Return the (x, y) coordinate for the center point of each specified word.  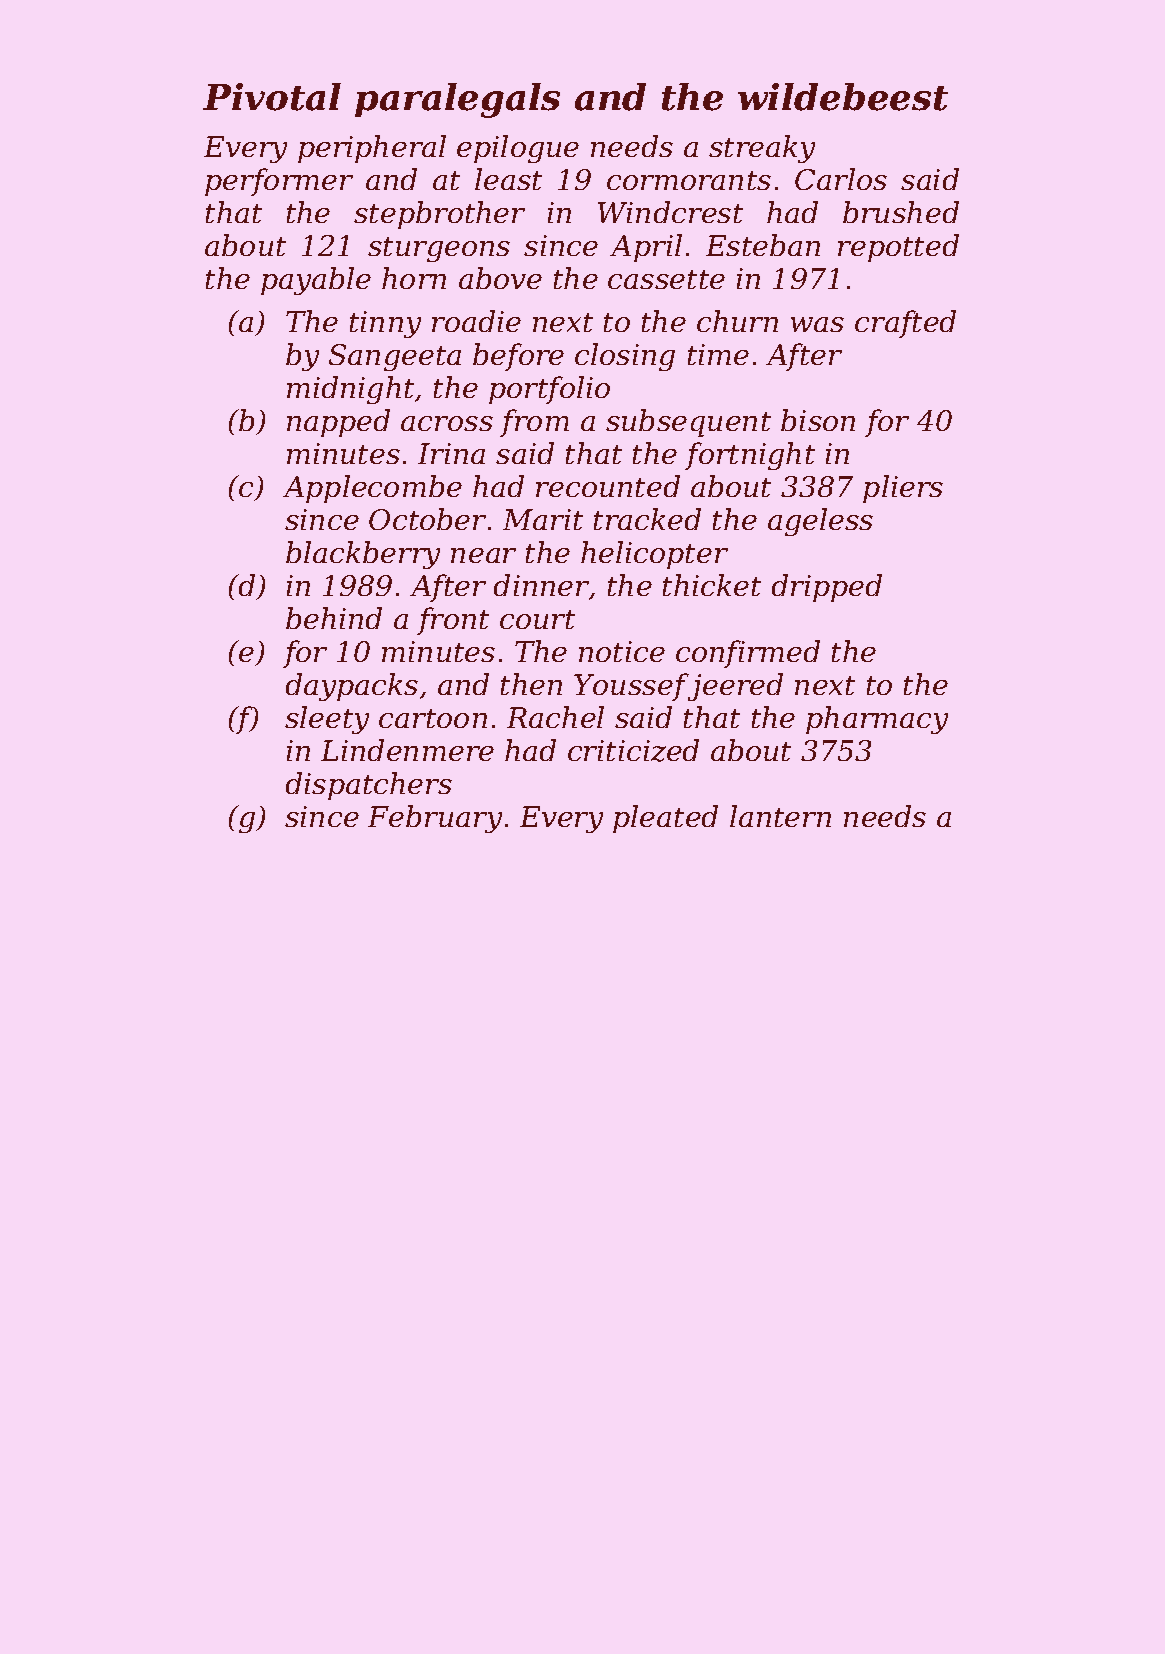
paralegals (457, 100)
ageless (820, 522)
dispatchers (369, 786)
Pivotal (272, 97)
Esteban (763, 245)
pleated (665, 819)
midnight (350, 390)
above (500, 278)
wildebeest (843, 97)
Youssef (631, 687)
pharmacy (877, 720)
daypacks (352, 687)
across (447, 423)
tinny (385, 324)
